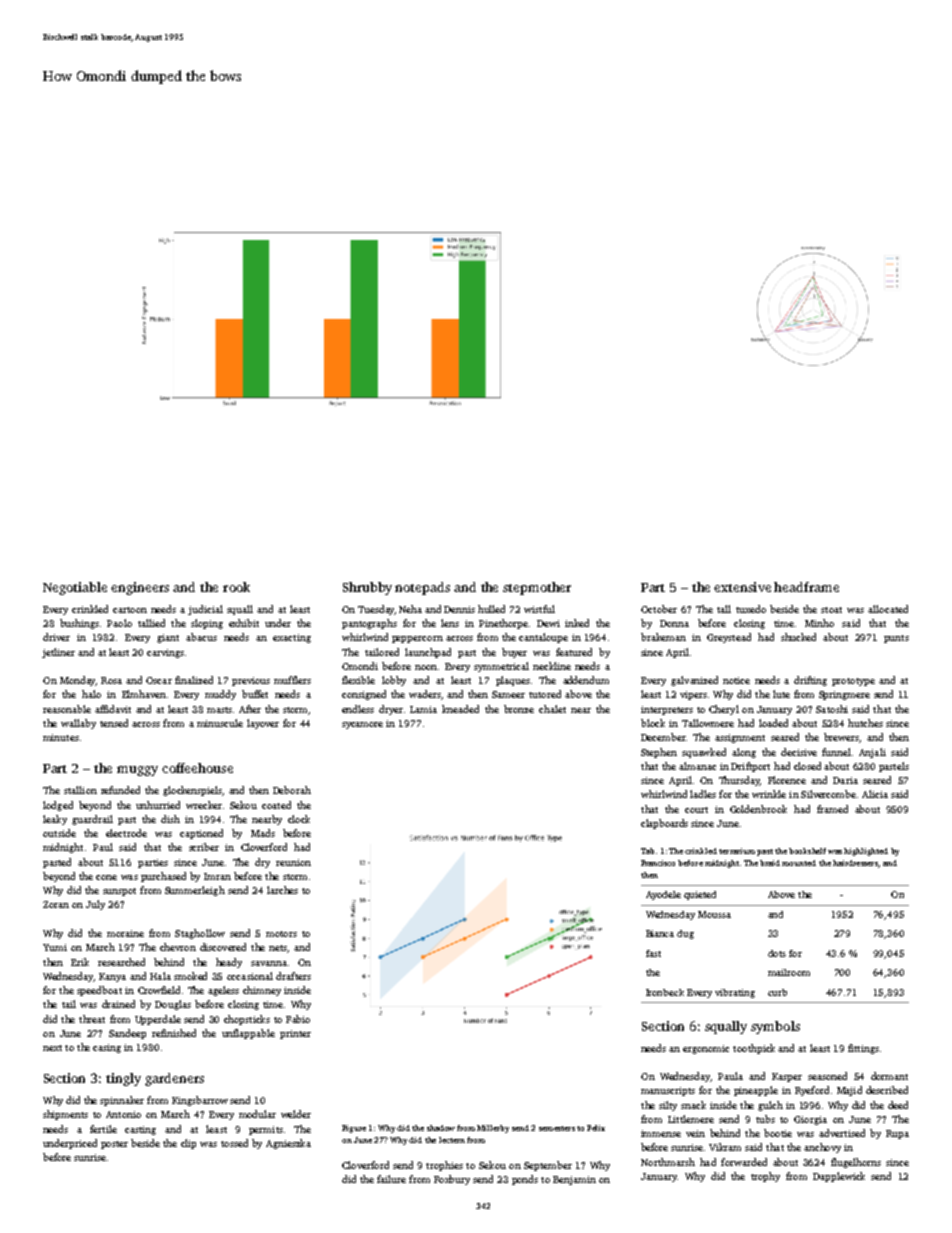 This image has width=952, height=1233. What do you see at coordinates (658, 863) in the image?
I see `Francisco` at bounding box center [658, 863].
